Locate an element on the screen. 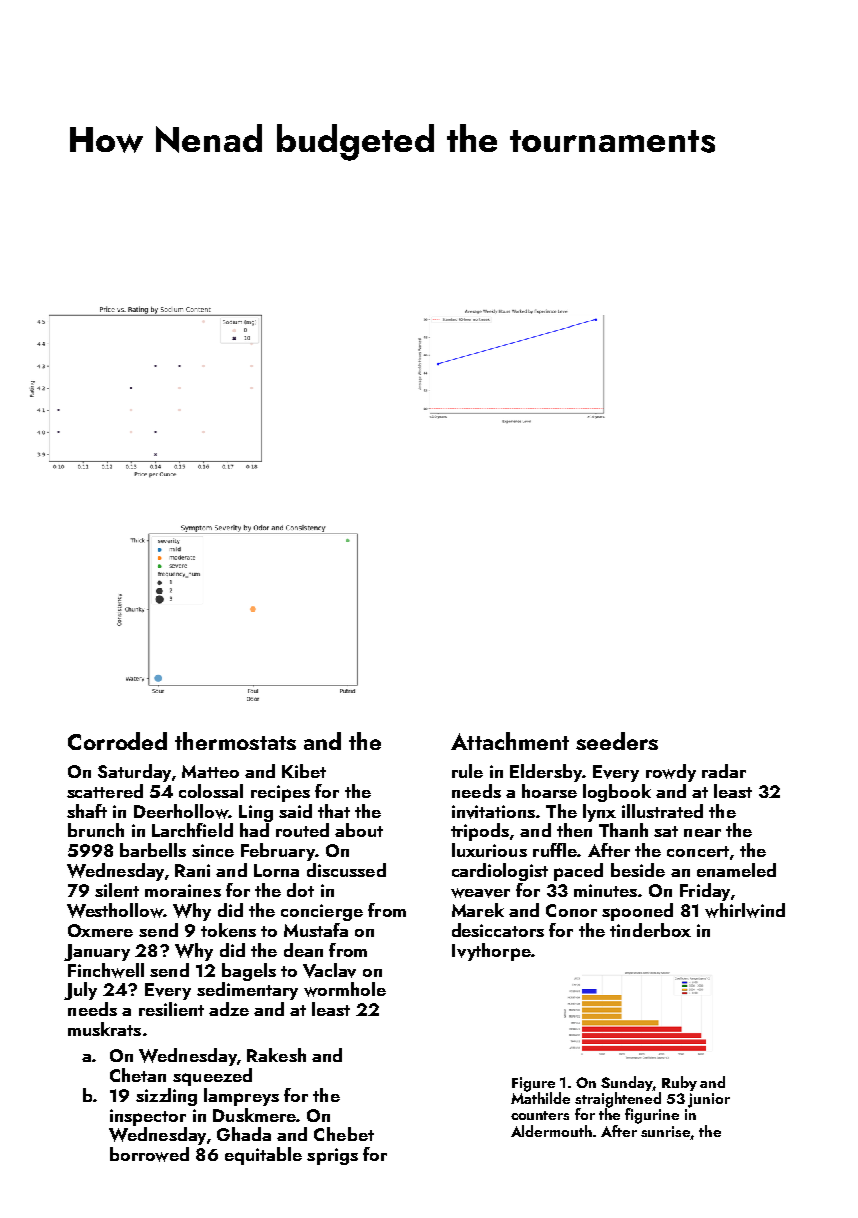 The width and height of the screenshot is (858, 1218). muskrats is located at coordinates (104, 1029).
